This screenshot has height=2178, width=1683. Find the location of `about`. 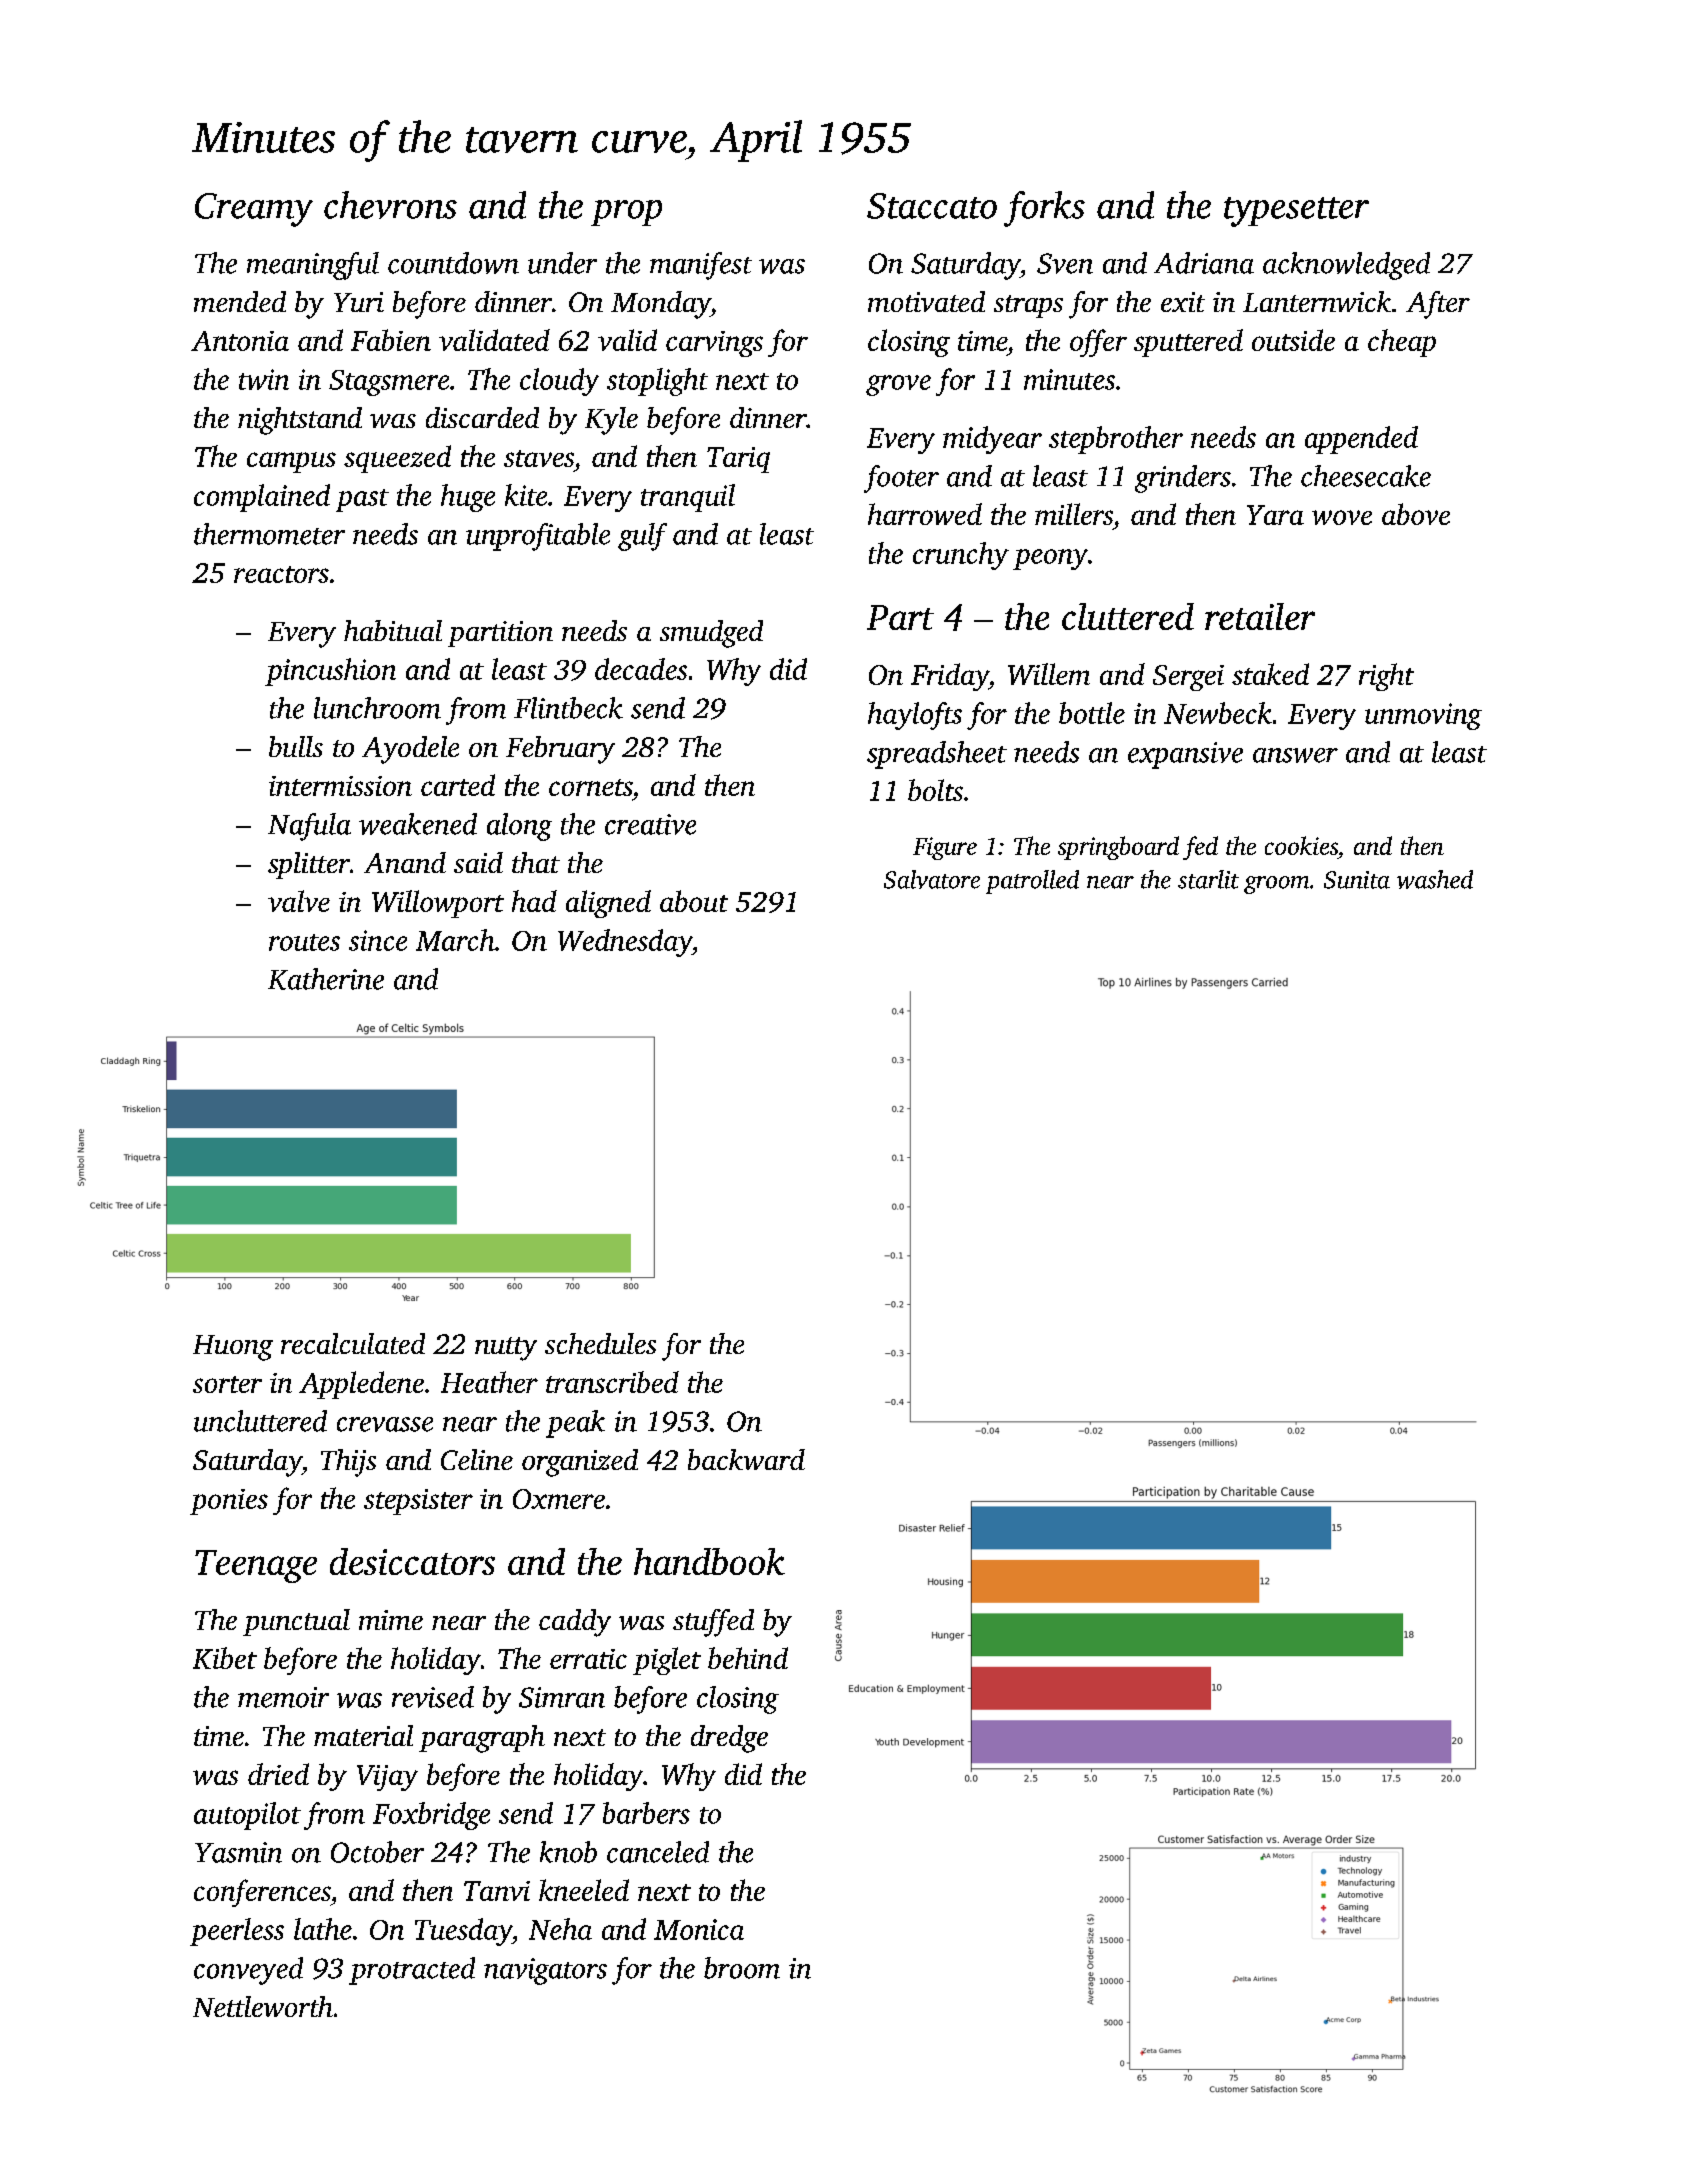

about is located at coordinates (694, 901).
